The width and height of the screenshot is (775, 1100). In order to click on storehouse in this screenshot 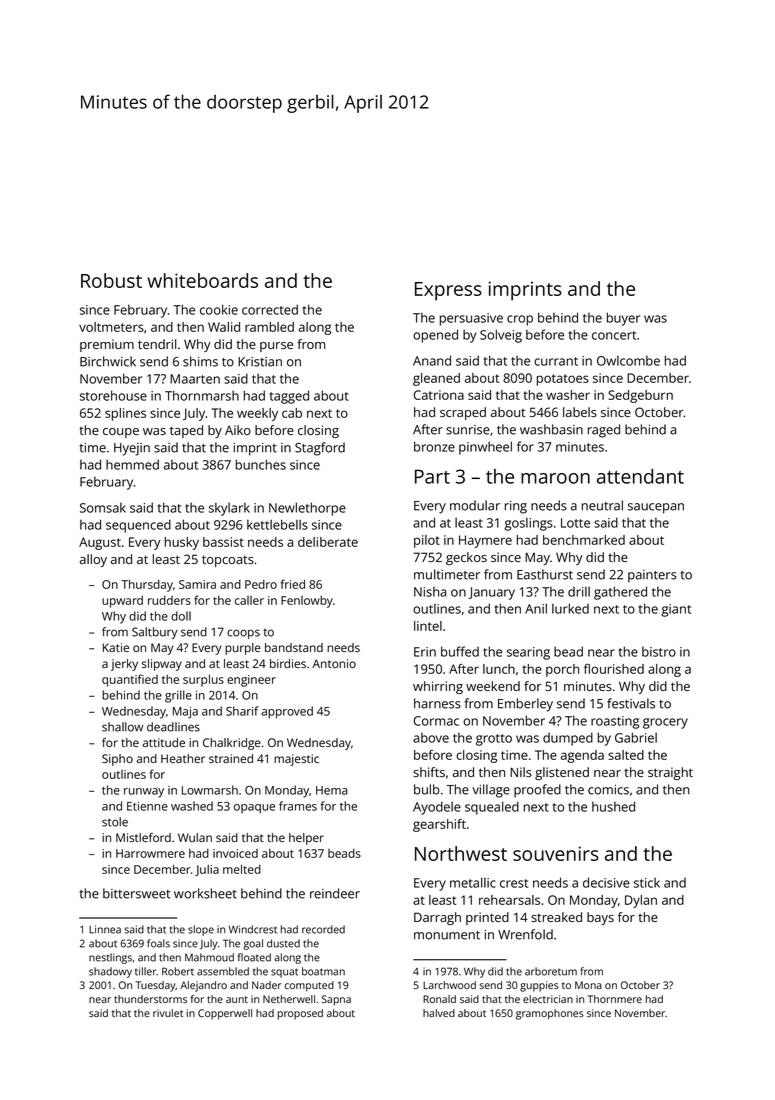, I will do `click(113, 395)`.
